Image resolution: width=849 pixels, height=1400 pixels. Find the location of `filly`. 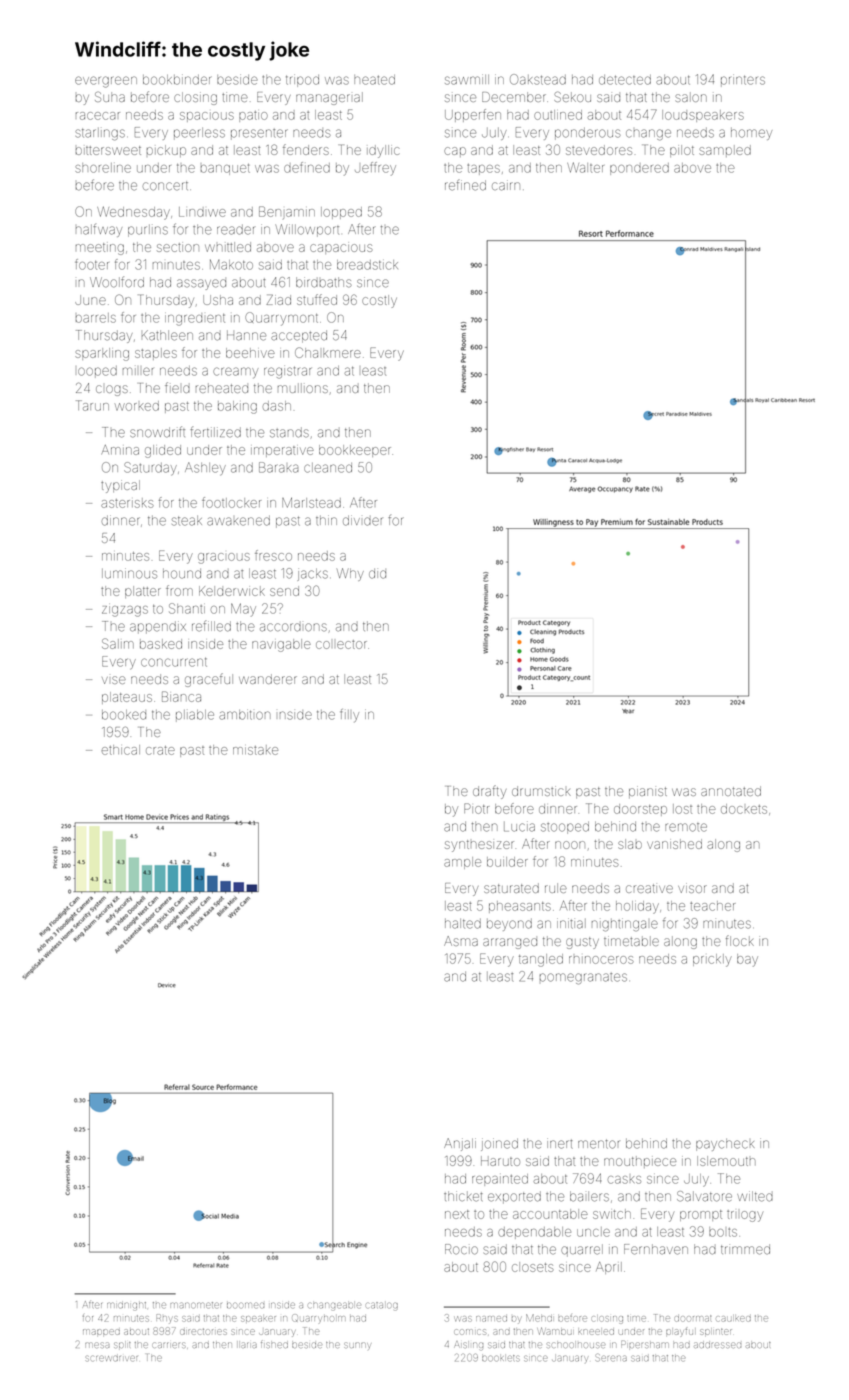

filly is located at coordinates (349, 715).
